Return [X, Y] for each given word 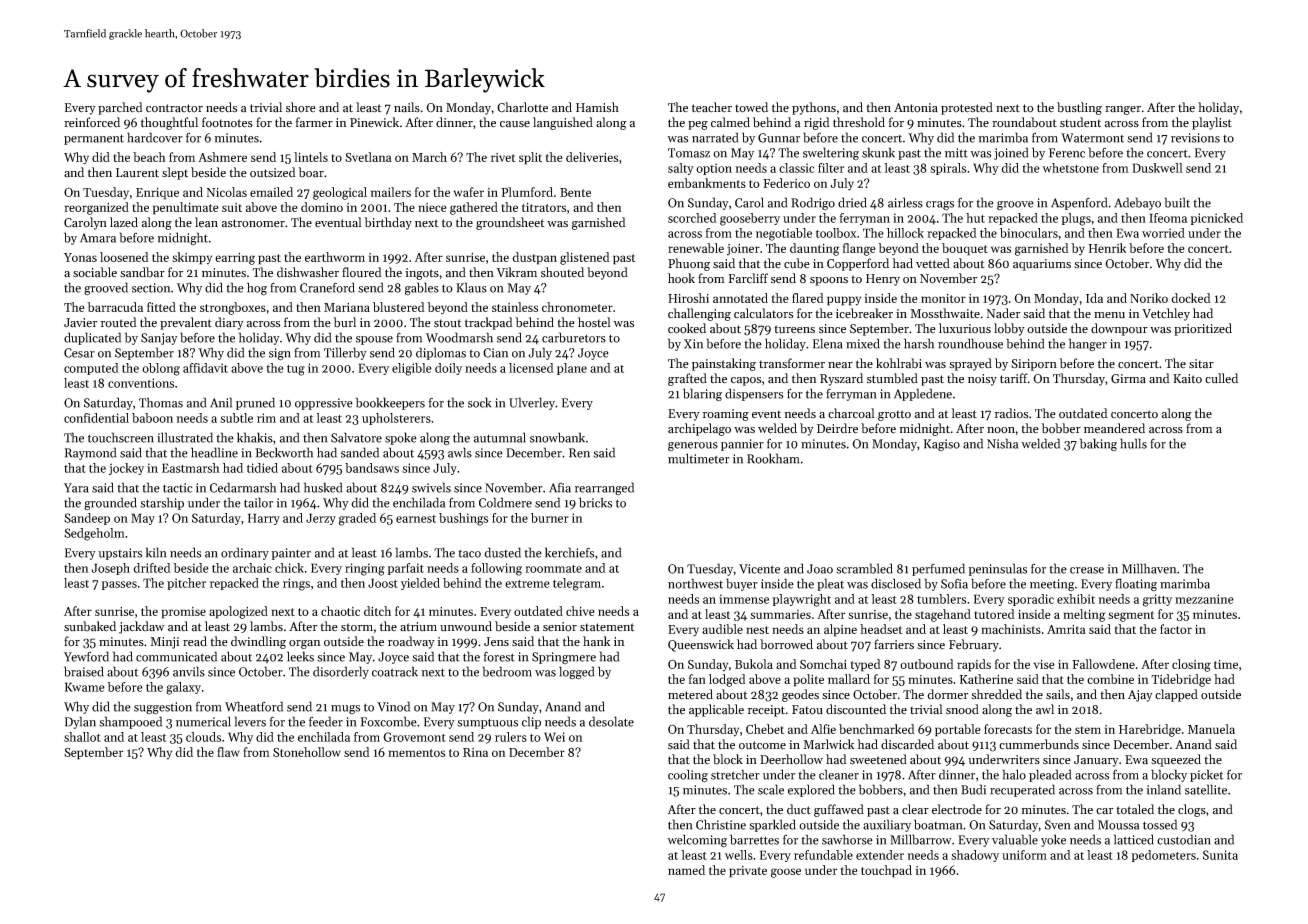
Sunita [1220, 855]
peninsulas [997, 569]
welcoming [697, 840]
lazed [124, 222]
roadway [411, 642]
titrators [544, 207]
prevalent [186, 323]
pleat [830, 584]
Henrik [1107, 248]
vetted [933, 263]
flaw [228, 752]
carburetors [574, 337]
